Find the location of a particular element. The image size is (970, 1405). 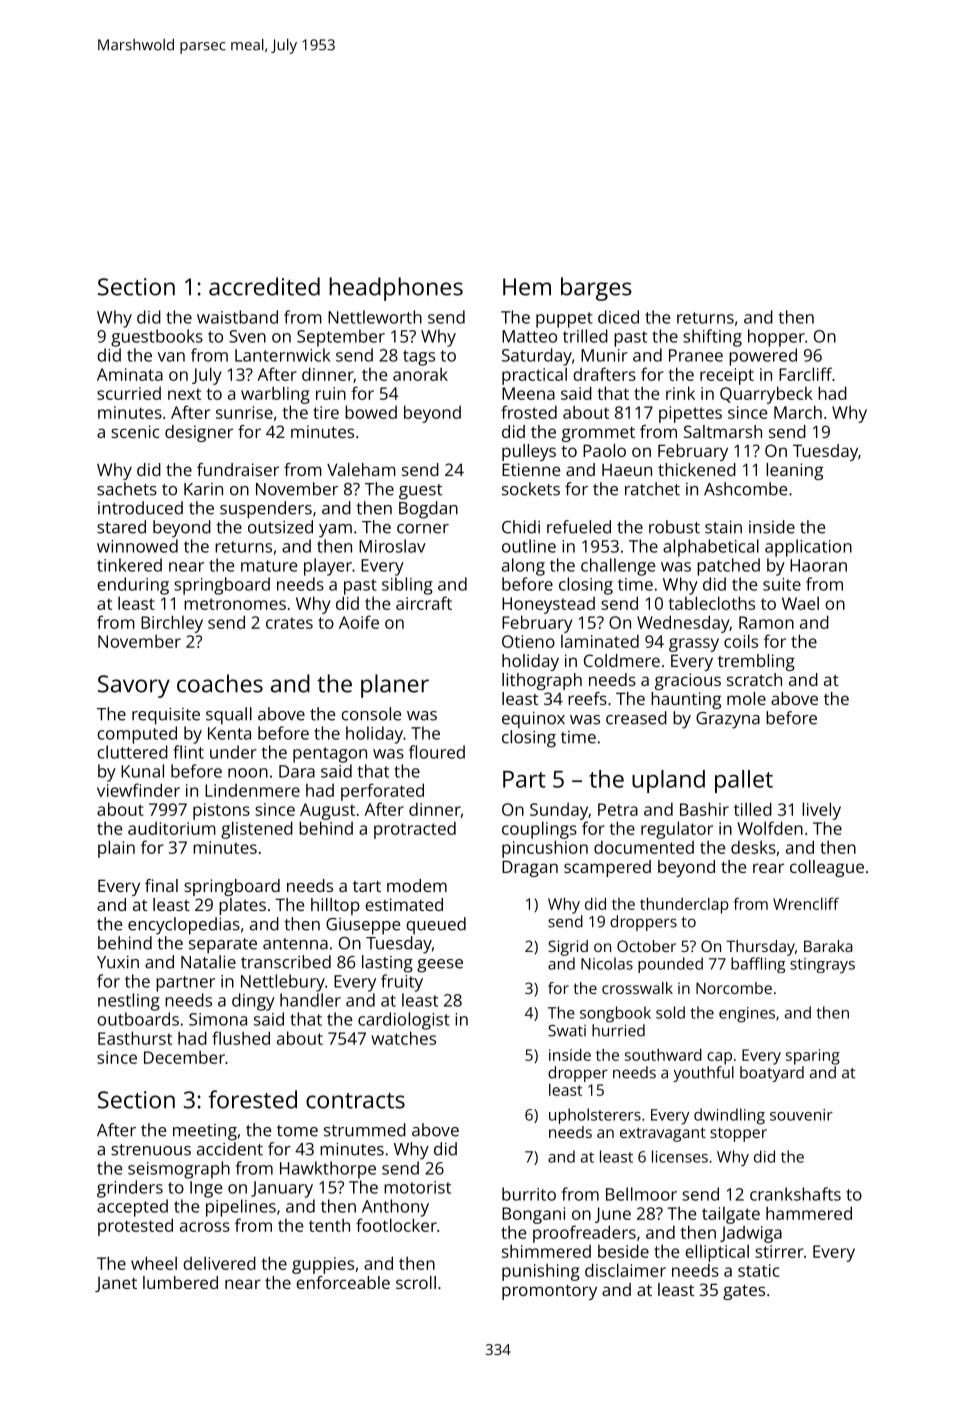

Wael is located at coordinates (800, 603).
